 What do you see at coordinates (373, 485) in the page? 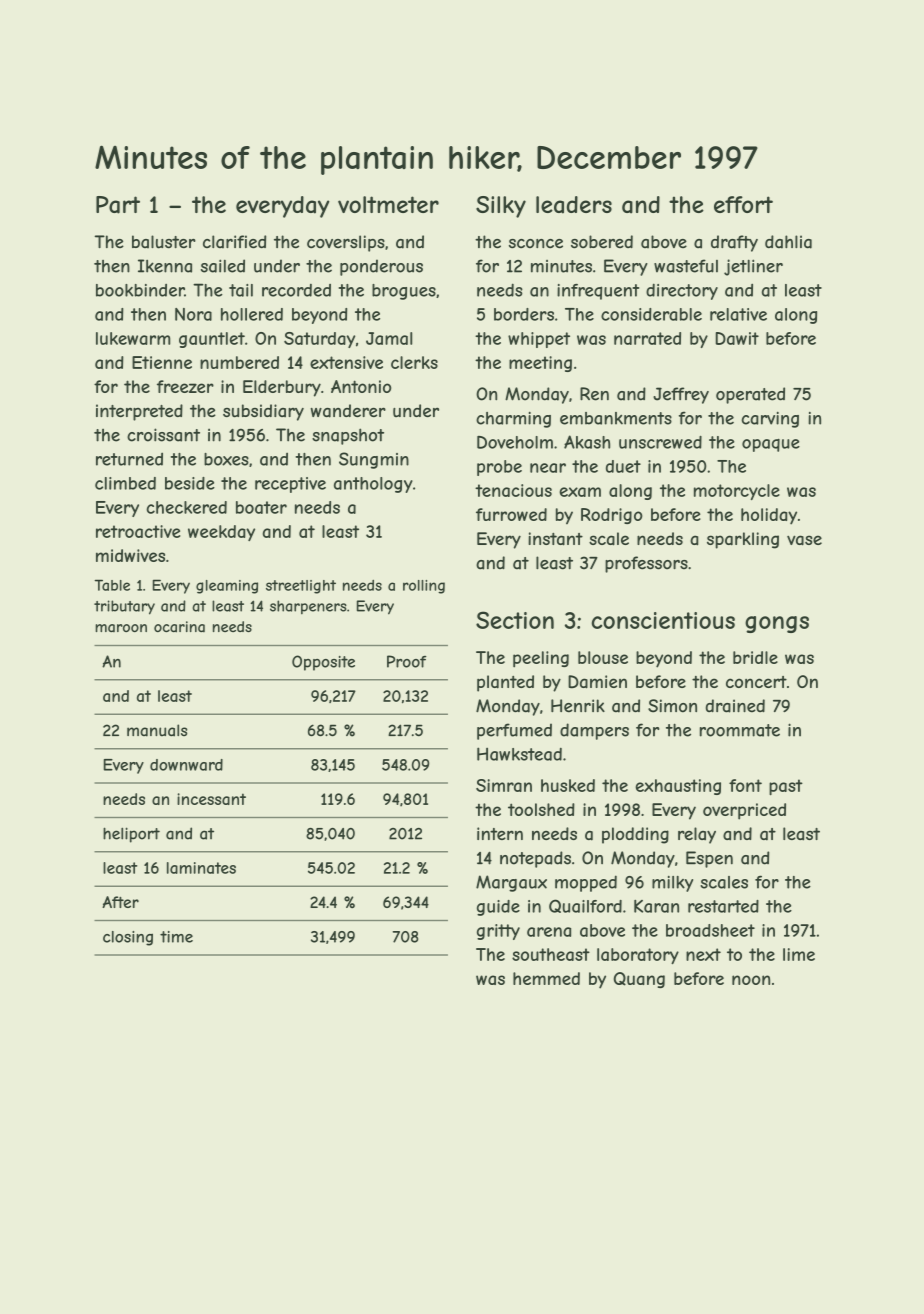
I see `anthology` at bounding box center [373, 485].
